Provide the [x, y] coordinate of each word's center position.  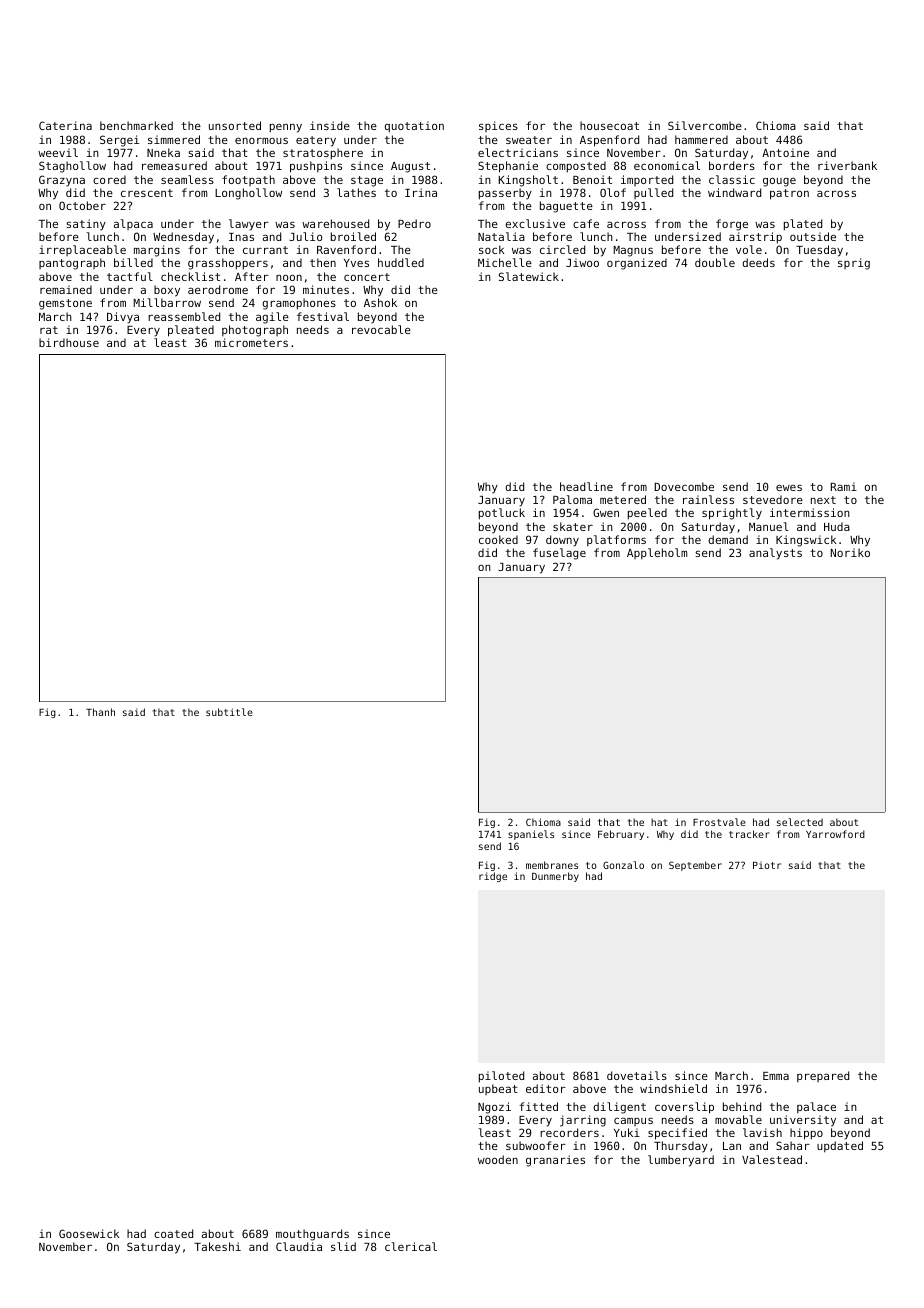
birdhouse [69, 342]
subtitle [229, 712]
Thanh [100, 712]
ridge [493, 877]
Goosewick [89, 1233]
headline [586, 486]
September [695, 866]
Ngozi [494, 1108]
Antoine [785, 152]
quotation [414, 127]
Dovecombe [684, 486]
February [621, 835]
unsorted [235, 125]
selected [800, 822]
